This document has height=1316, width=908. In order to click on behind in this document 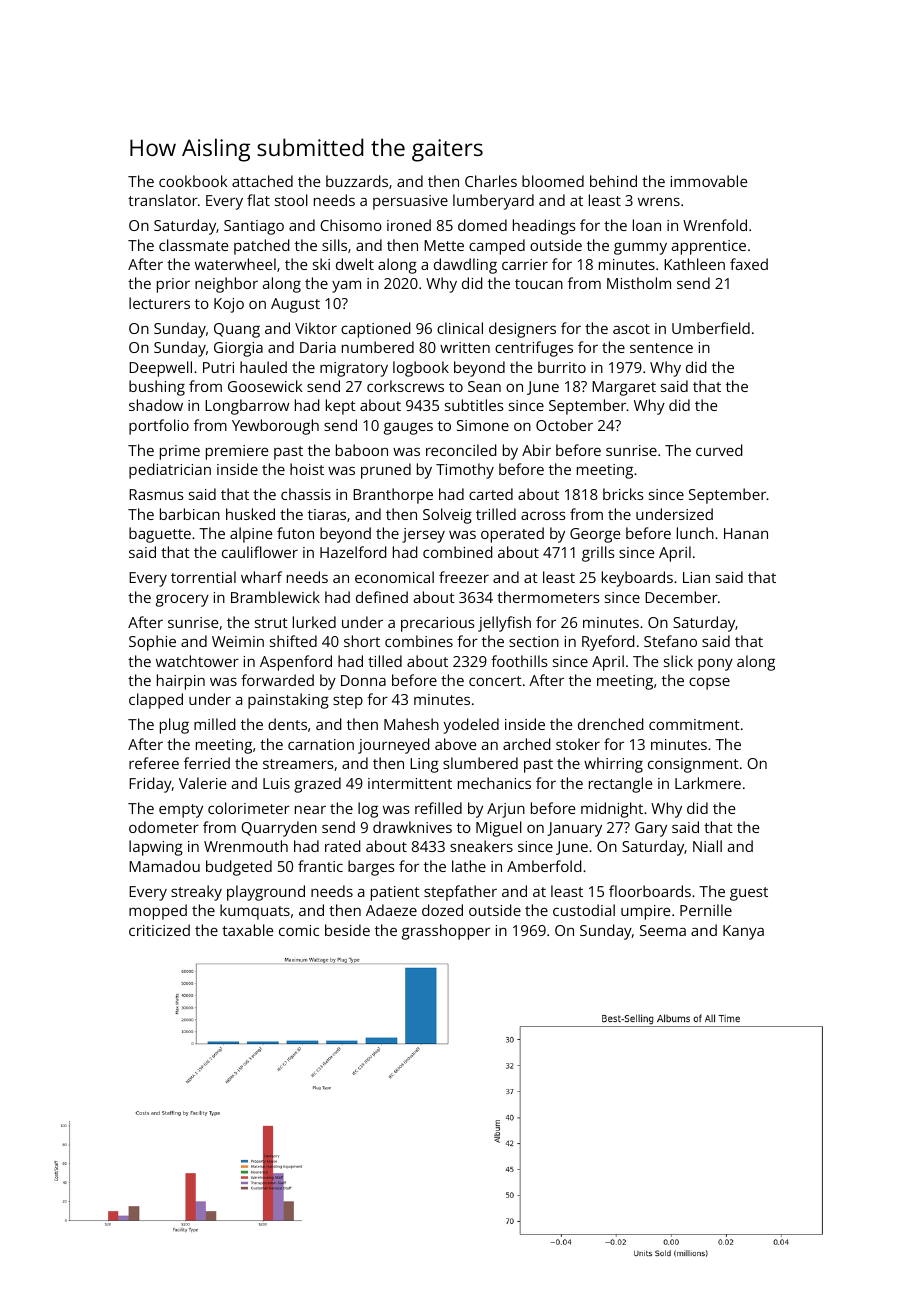, I will do `click(613, 181)`.
